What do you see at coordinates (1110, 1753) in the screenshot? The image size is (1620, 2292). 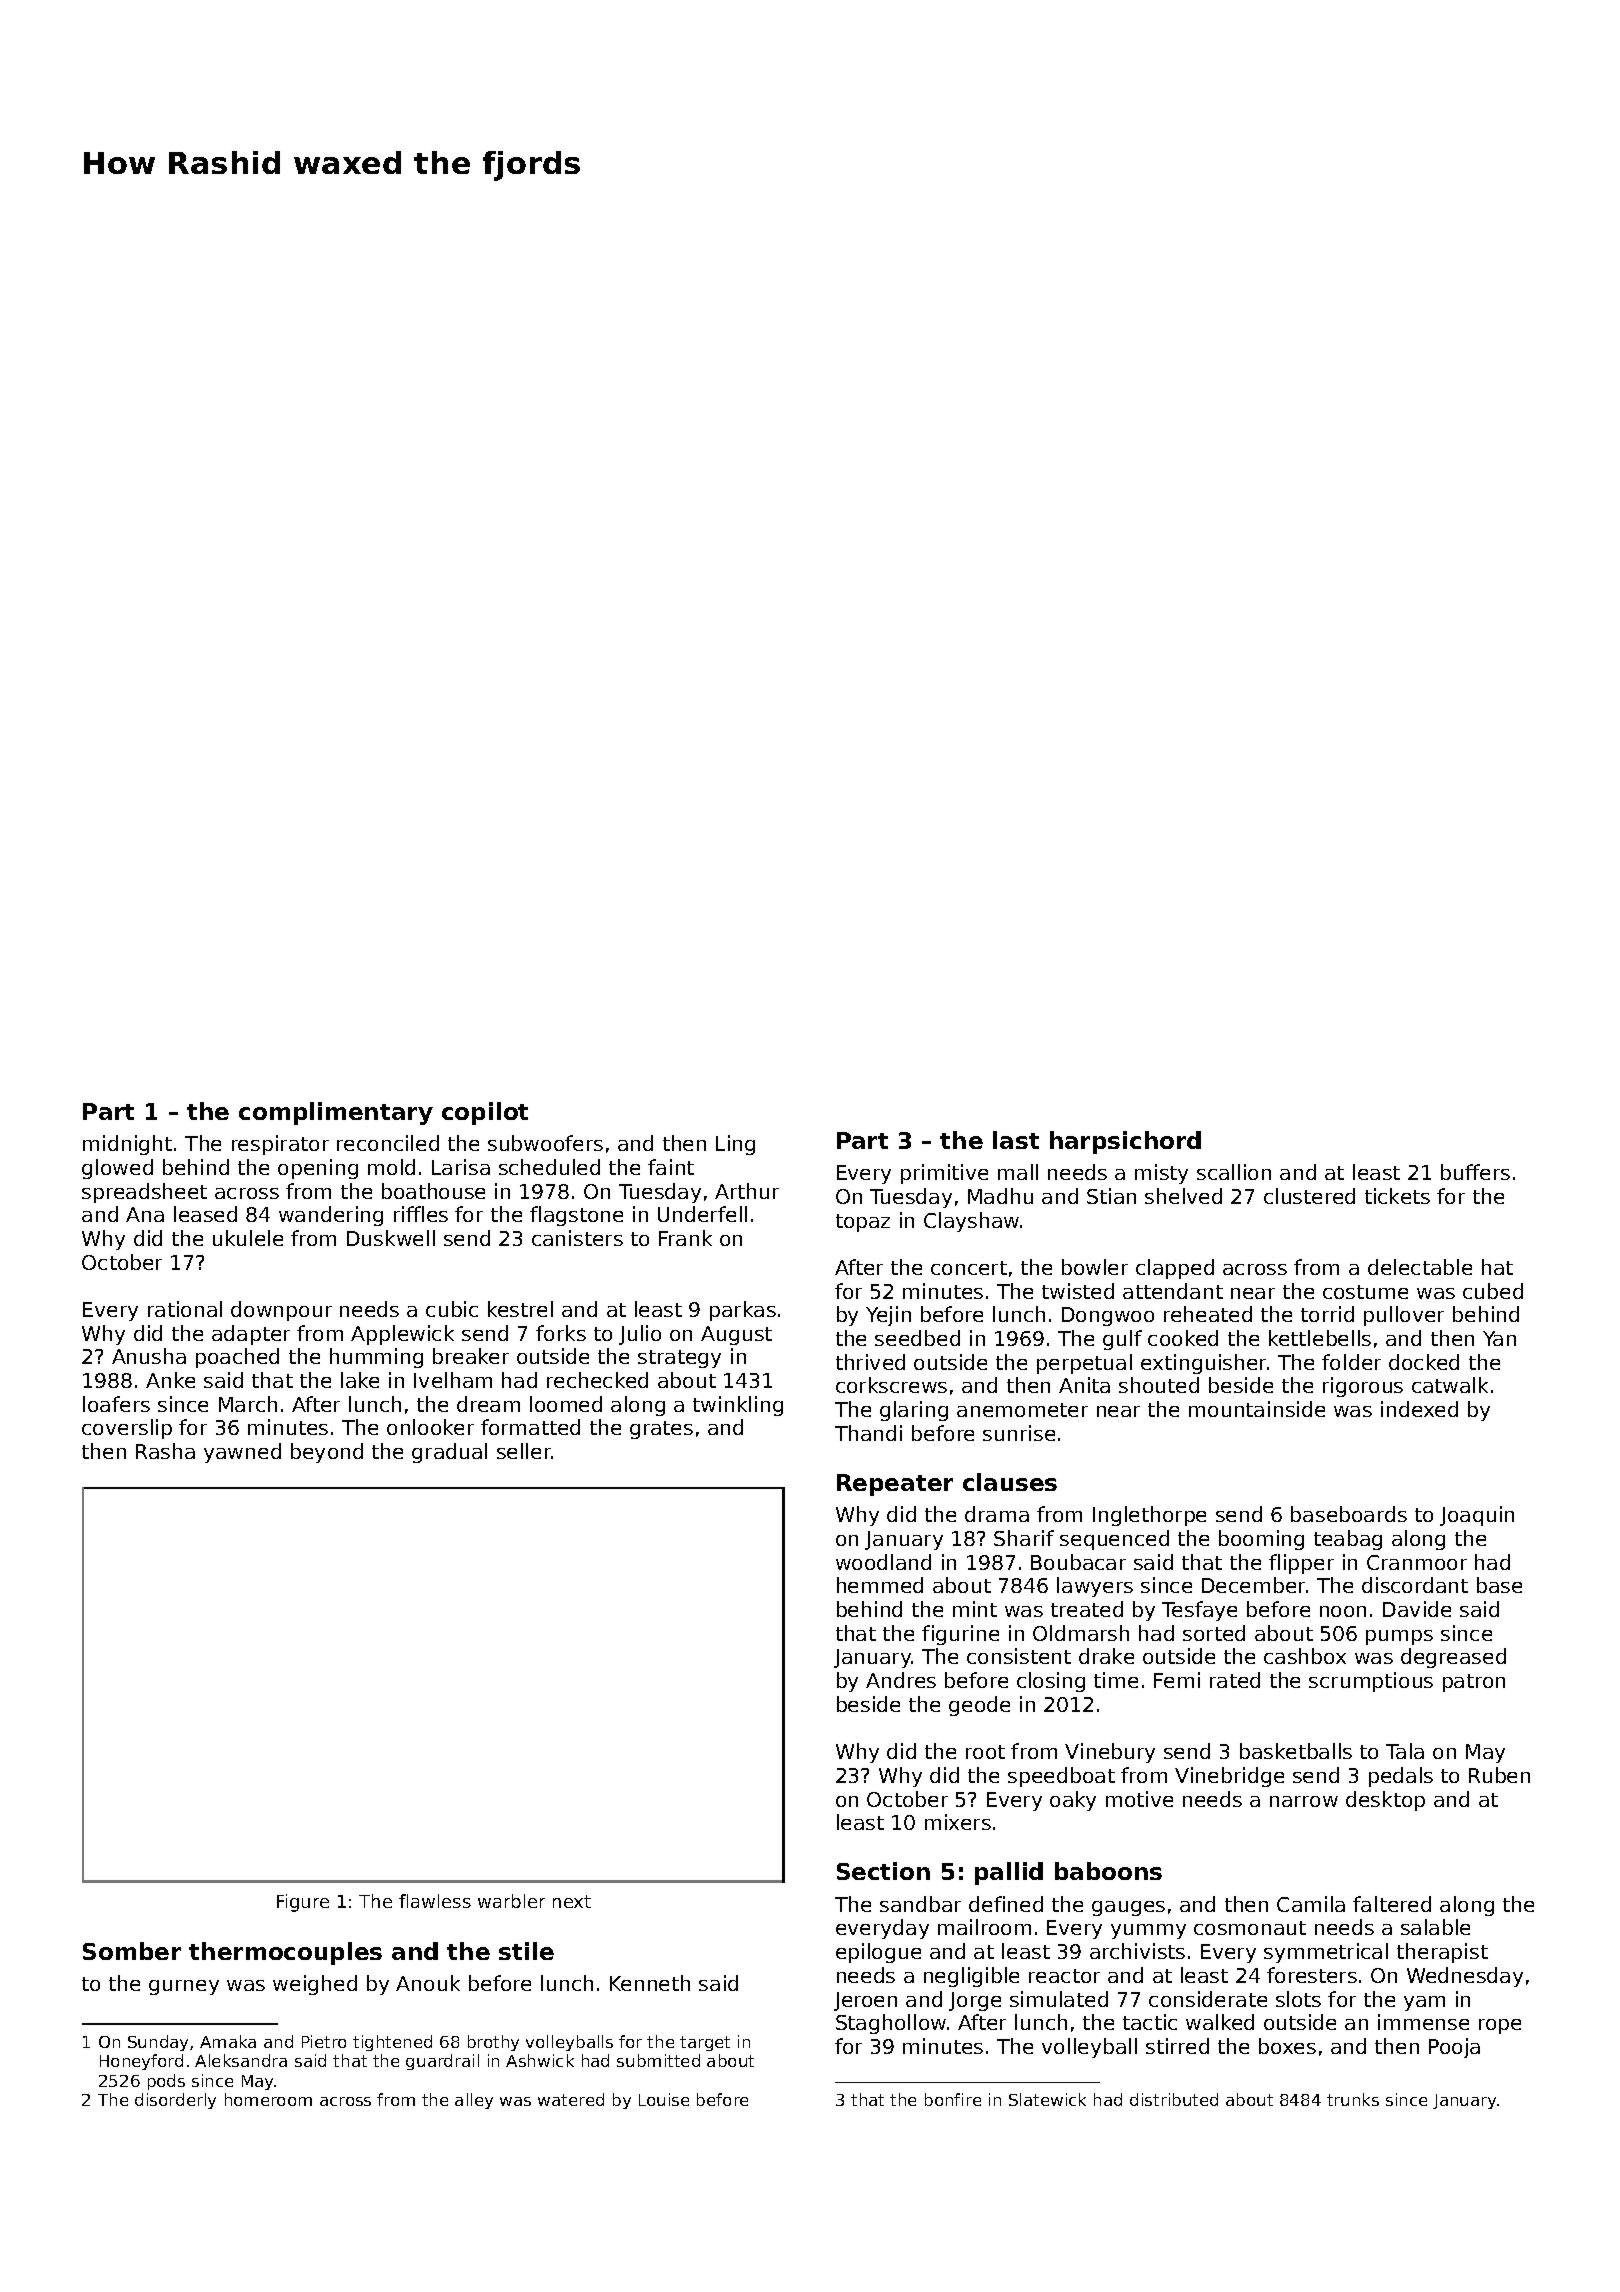 I see `Vinebury` at bounding box center [1110, 1753].
